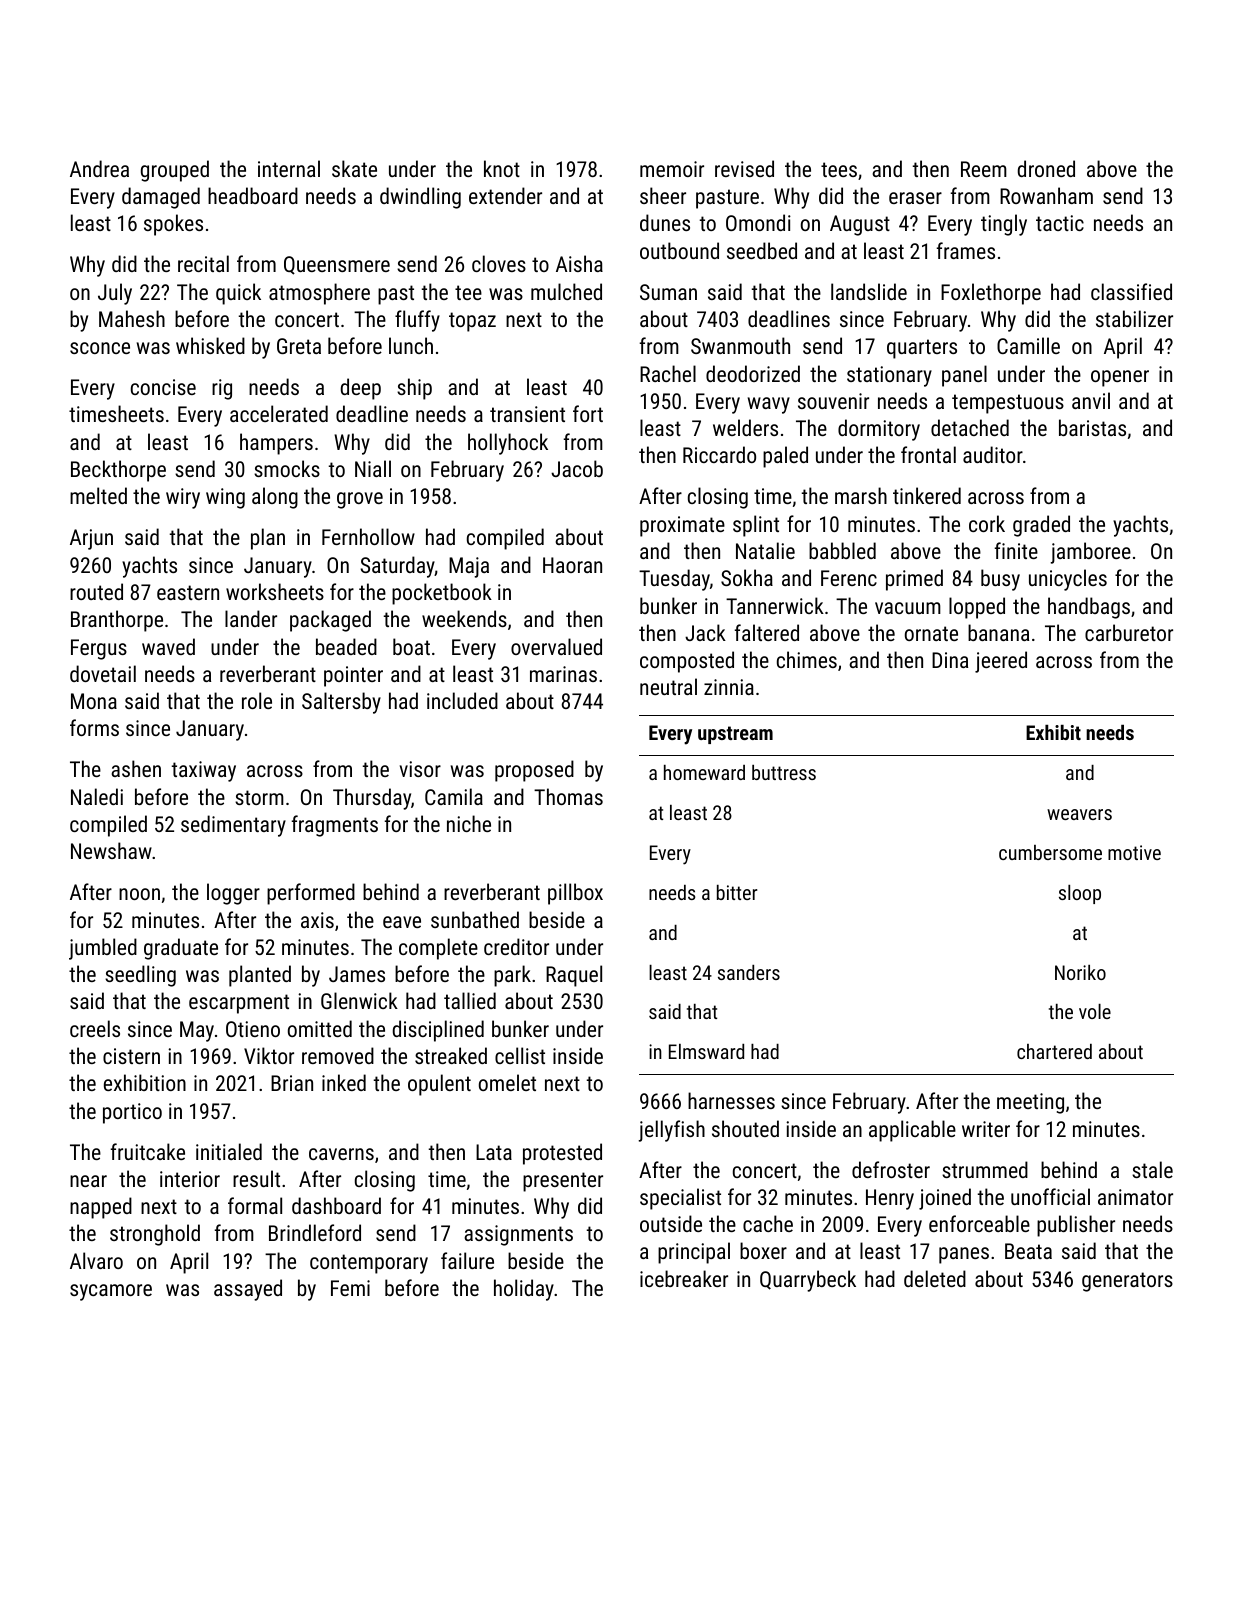 This screenshot has width=1243, height=1609. I want to click on Noriko, so click(1080, 972).
